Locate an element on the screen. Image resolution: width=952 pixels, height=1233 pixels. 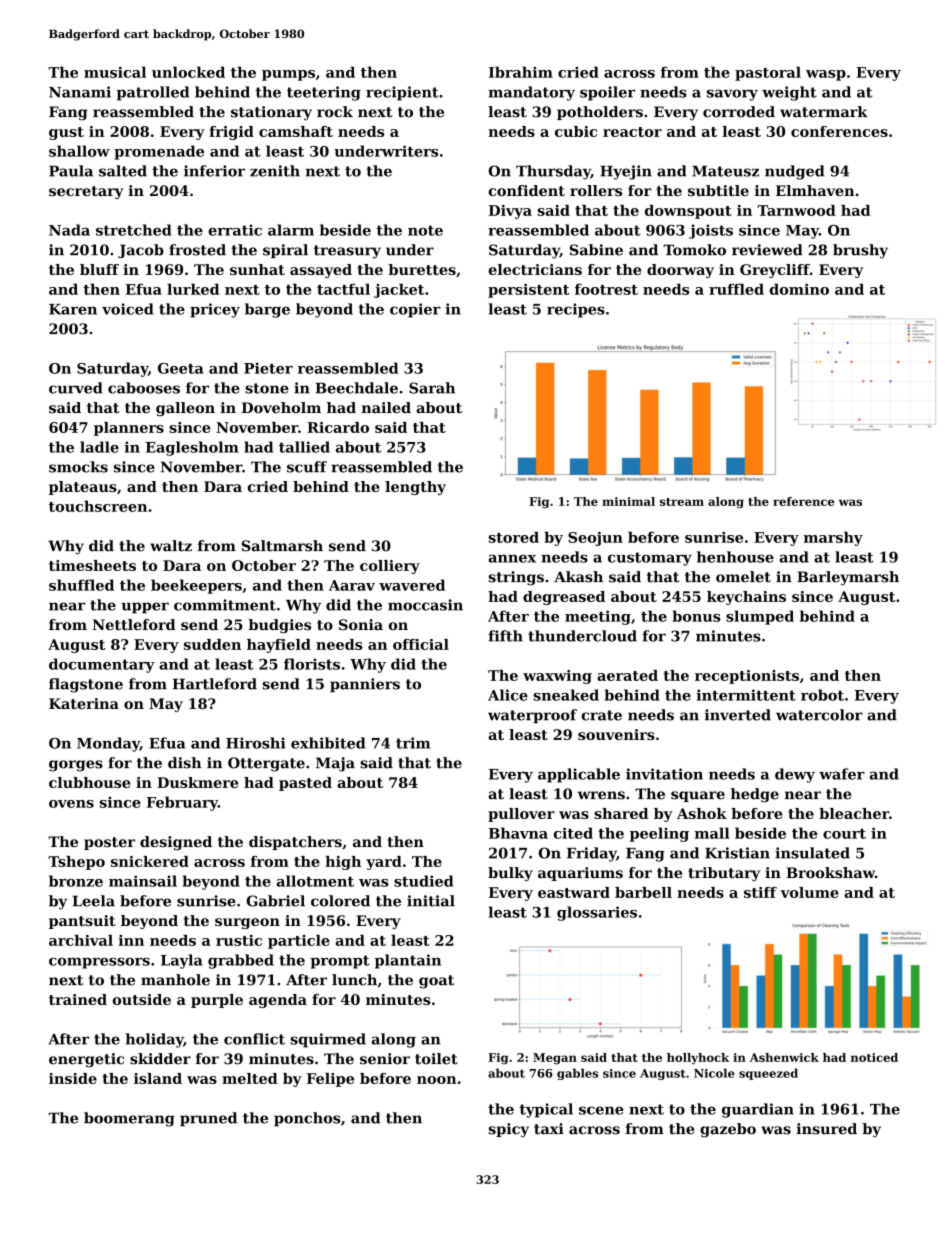
henhouse is located at coordinates (735, 557).
